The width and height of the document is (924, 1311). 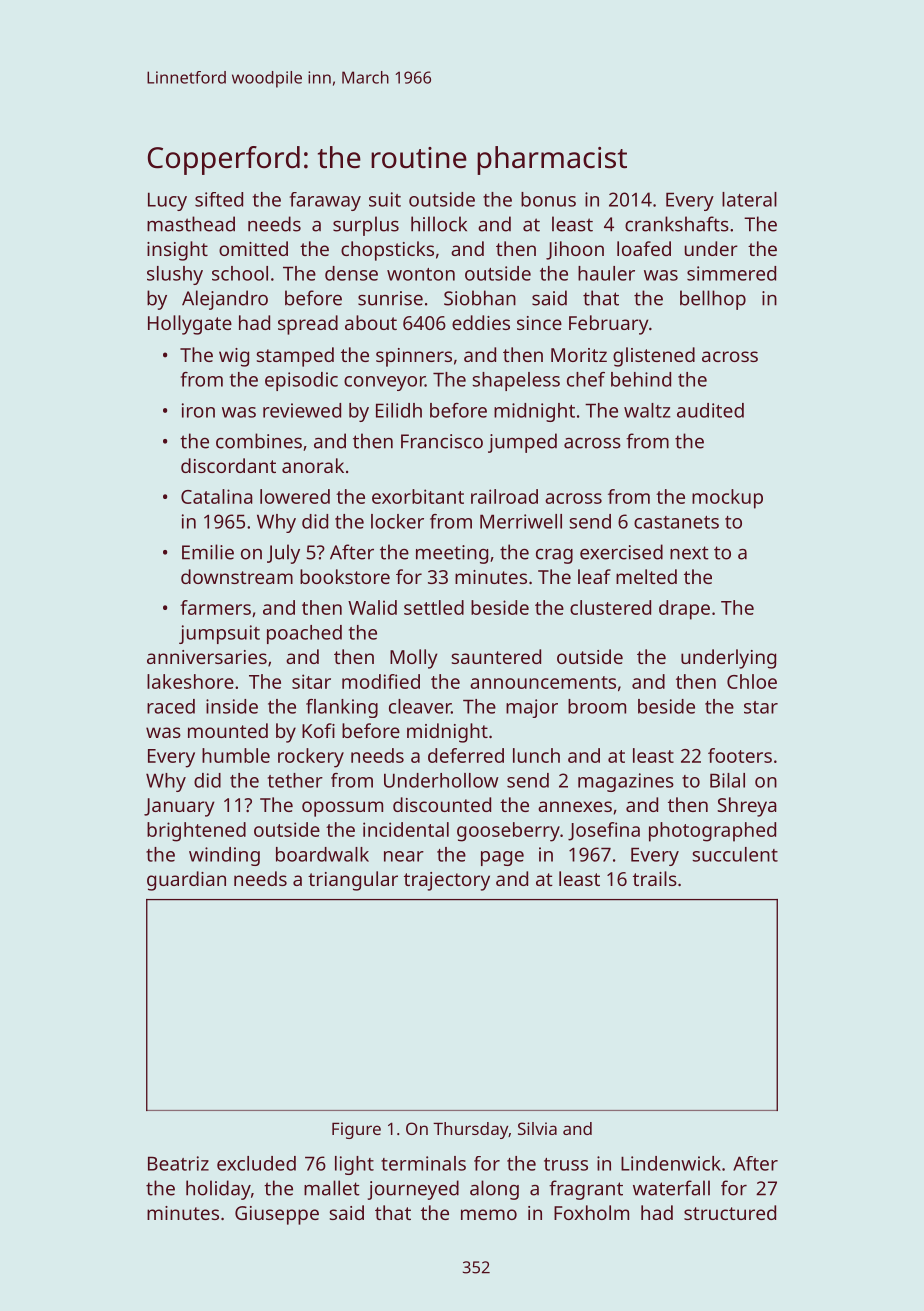 I want to click on crankshafts, so click(x=677, y=224).
